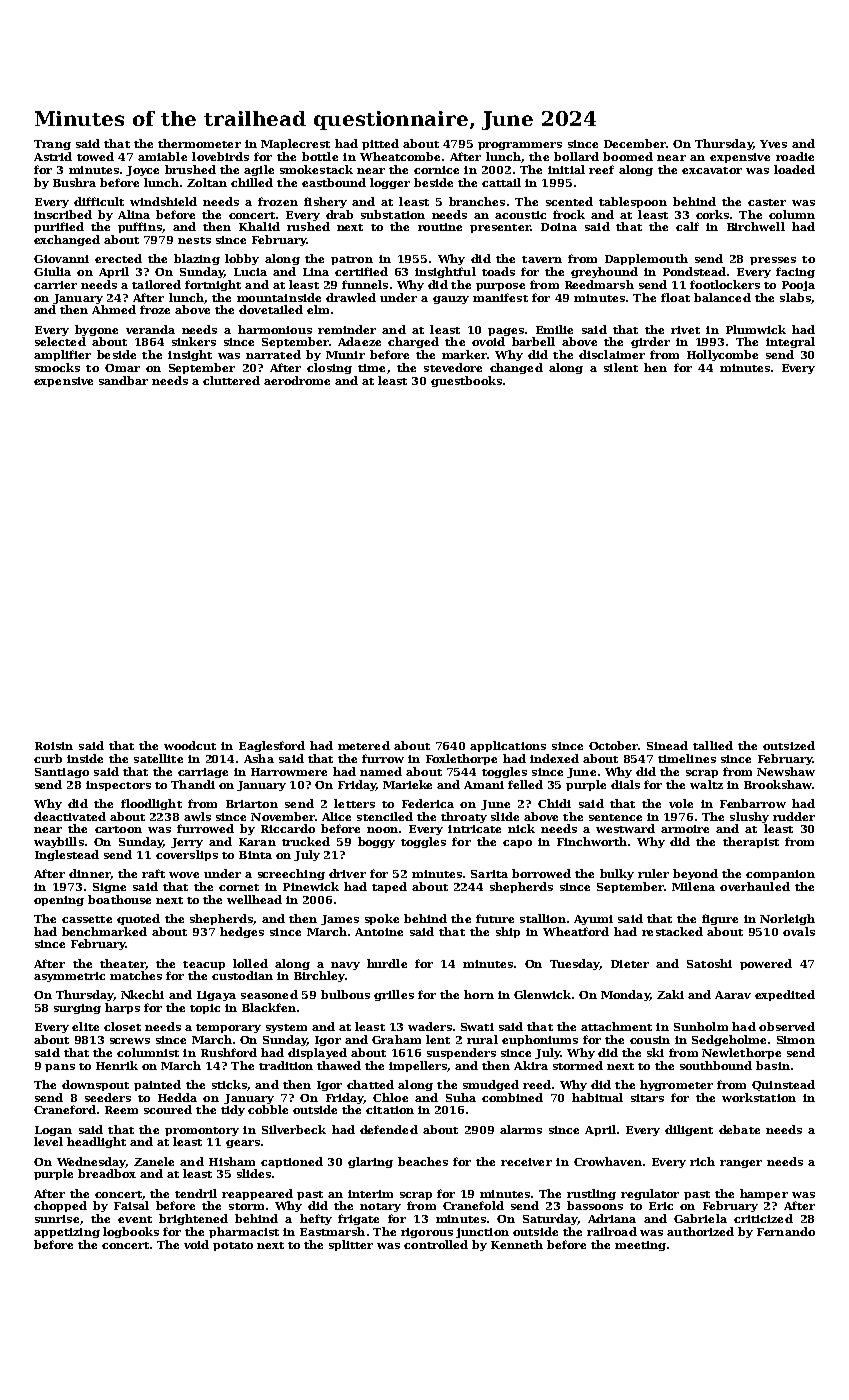 This screenshot has width=849, height=1400. Describe the element at coordinates (340, 920) in the screenshot. I see `James` at that location.
